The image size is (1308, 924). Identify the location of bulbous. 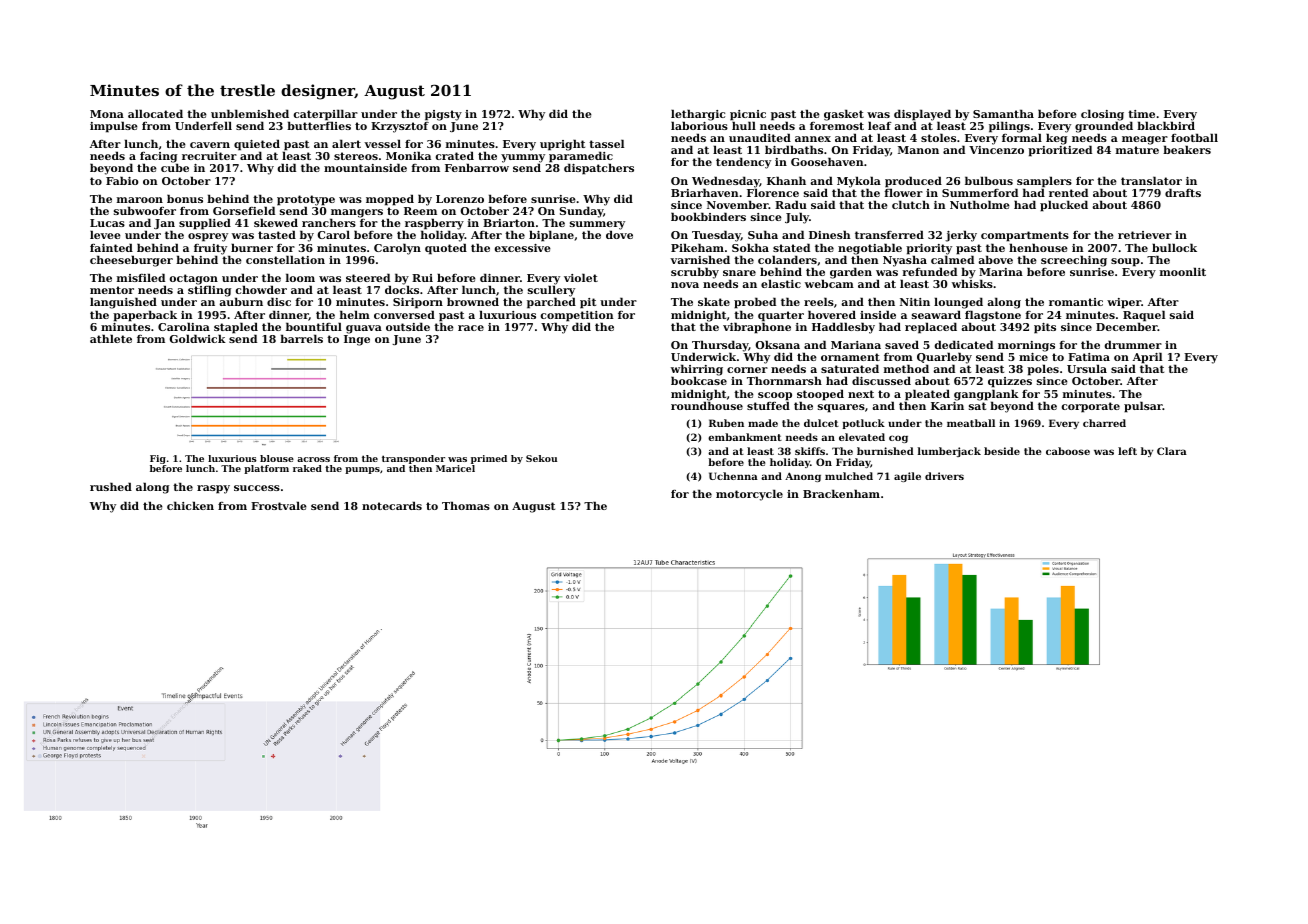
(989, 180).
